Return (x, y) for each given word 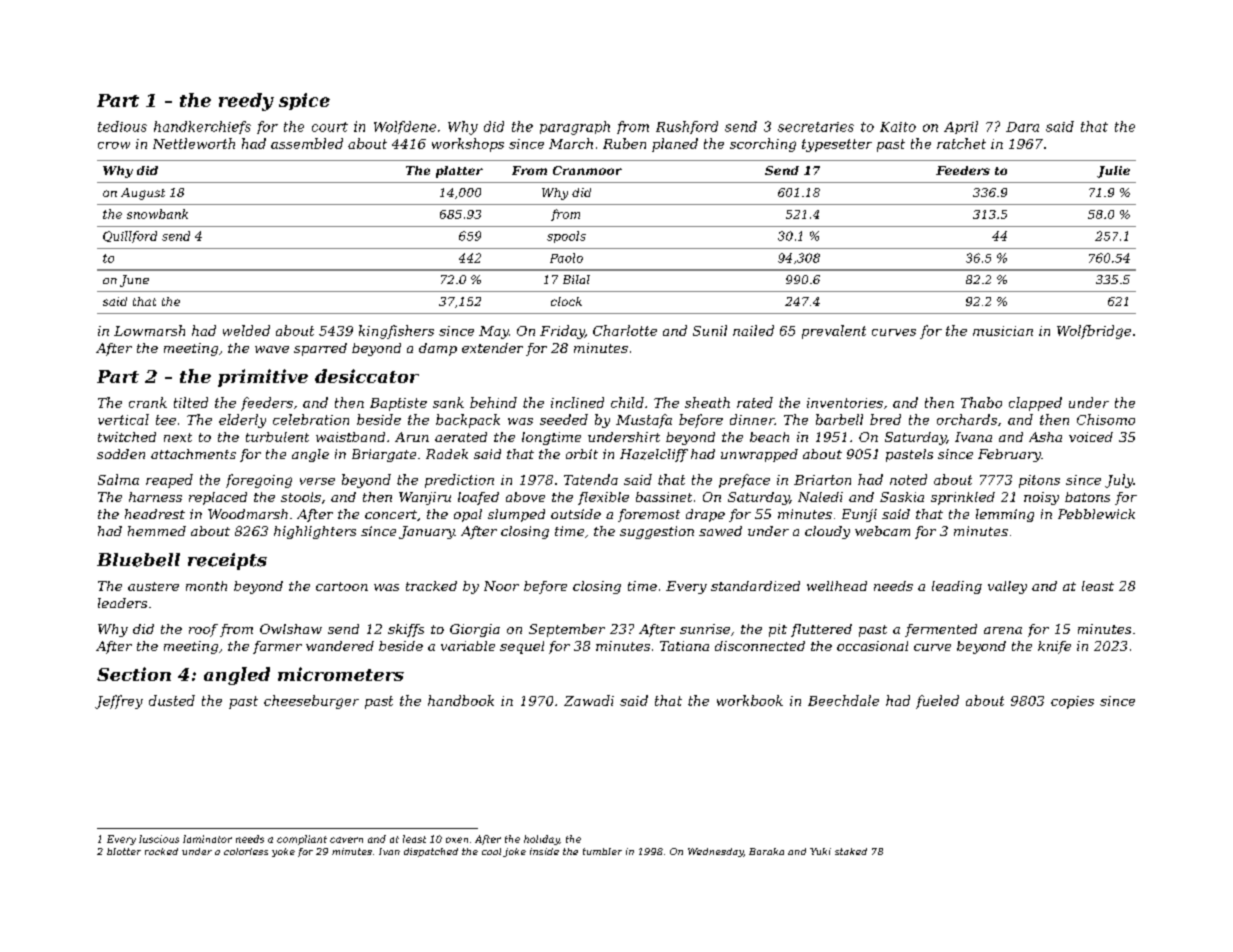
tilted (191, 402)
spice (304, 101)
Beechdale (843, 700)
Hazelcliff (654, 455)
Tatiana (684, 646)
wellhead (837, 586)
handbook (461, 700)
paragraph (575, 128)
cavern (346, 840)
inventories (845, 403)
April (961, 127)
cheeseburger (311, 702)
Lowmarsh (149, 330)
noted (908, 479)
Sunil (710, 330)
